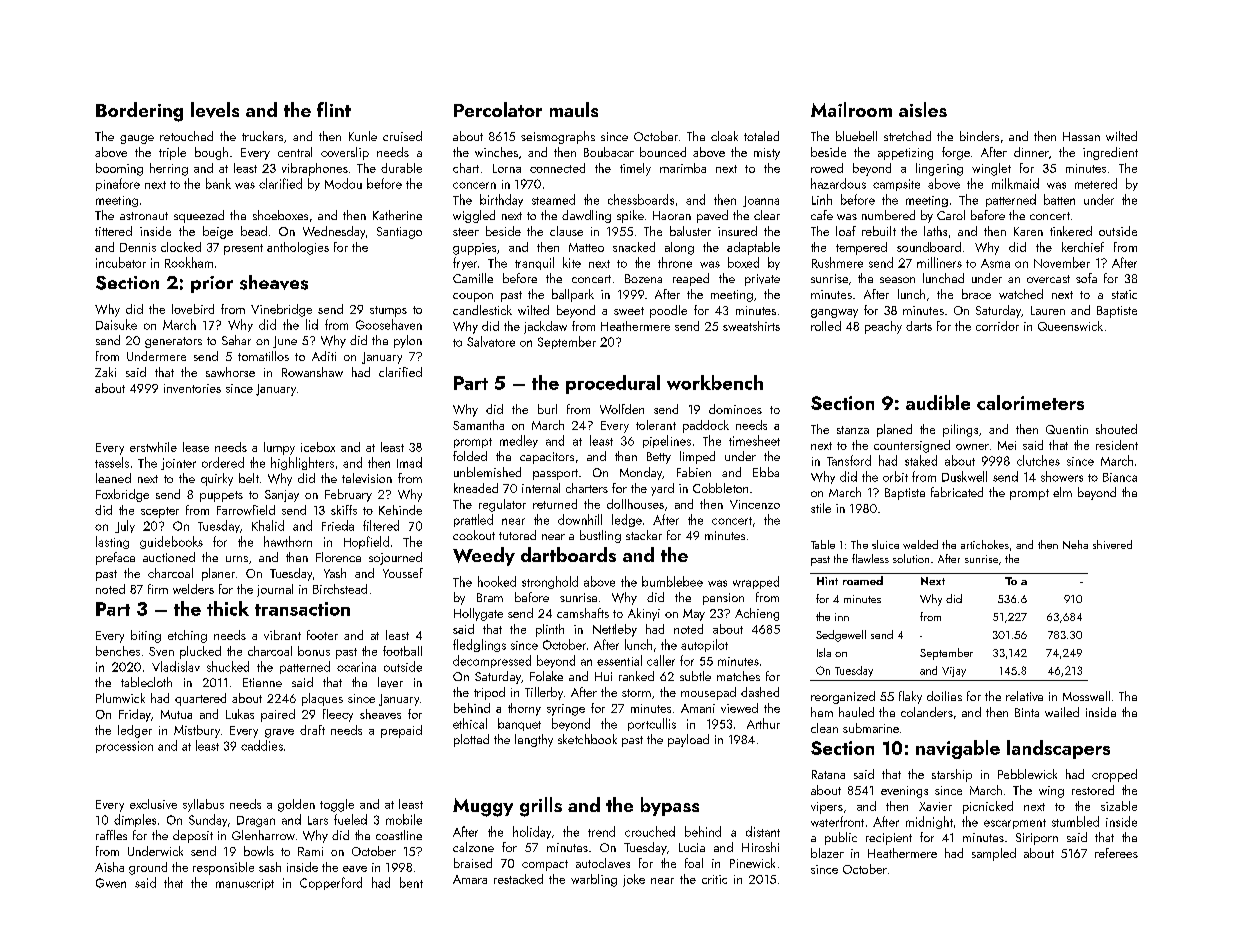 This image has width=1233, height=952. What do you see at coordinates (911, 558) in the image?
I see `solution` at bounding box center [911, 558].
